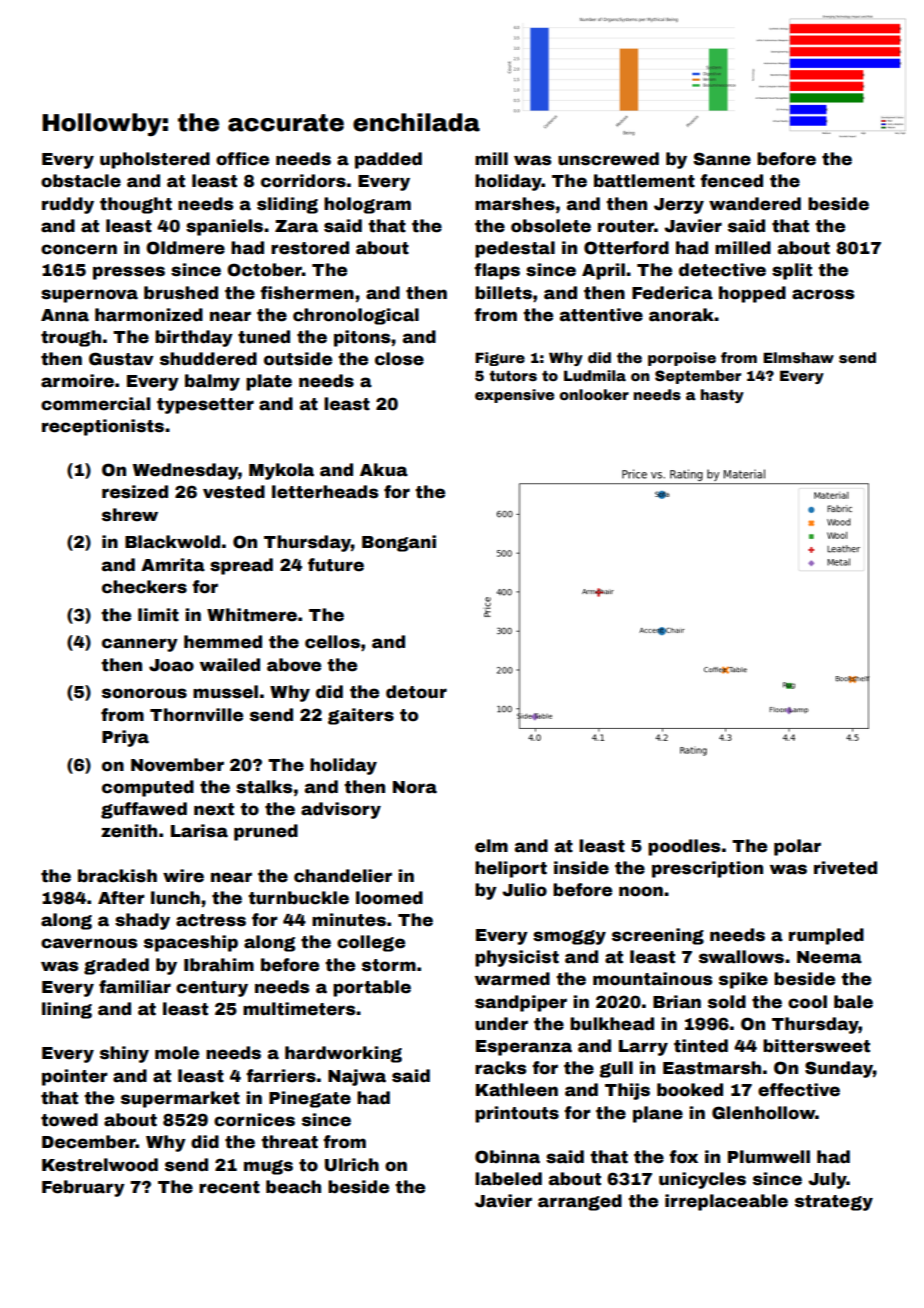 Image resolution: width=924 pixels, height=1308 pixels. I want to click on wandered, so click(755, 204).
